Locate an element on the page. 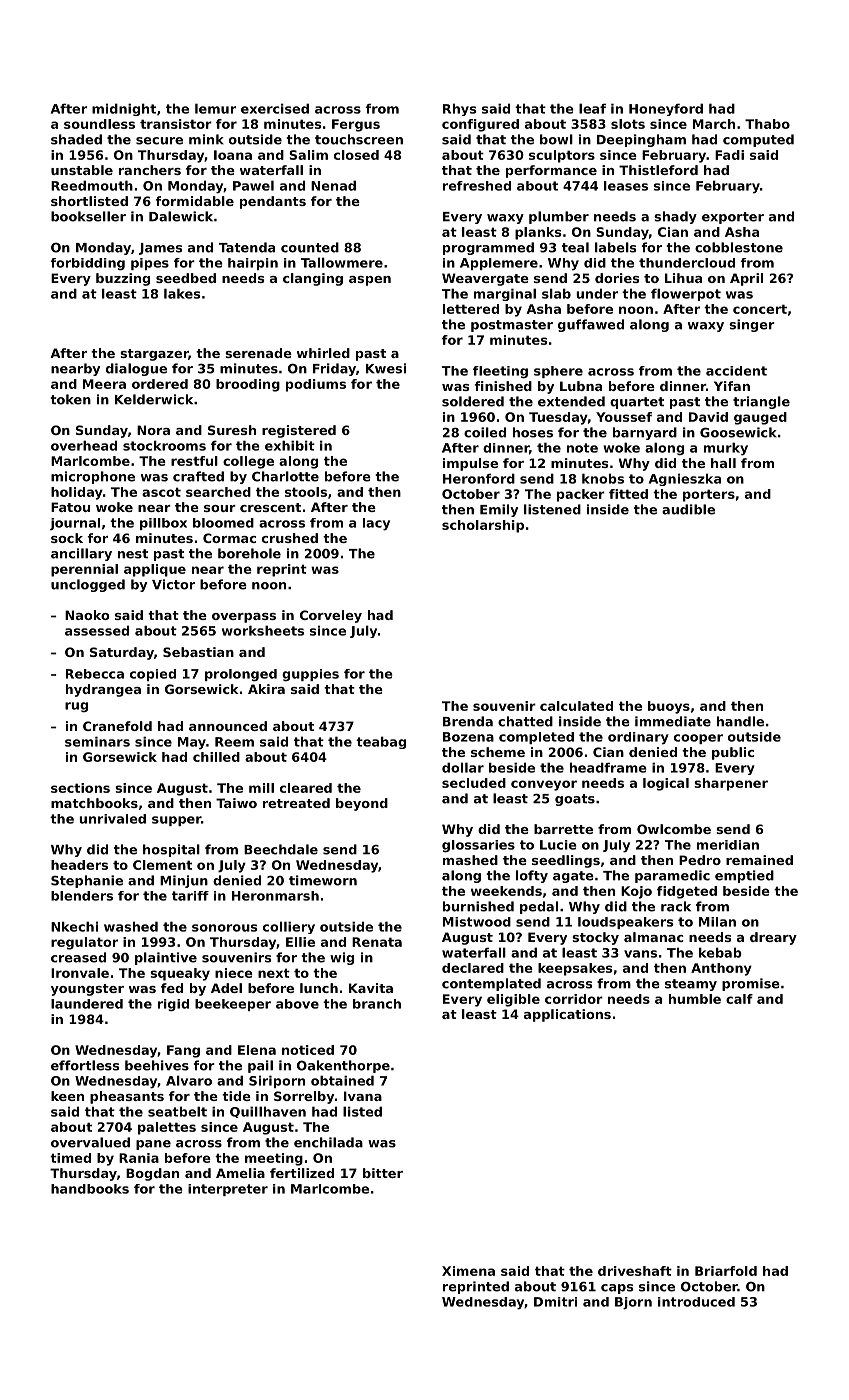  remained is located at coordinates (759, 860).
